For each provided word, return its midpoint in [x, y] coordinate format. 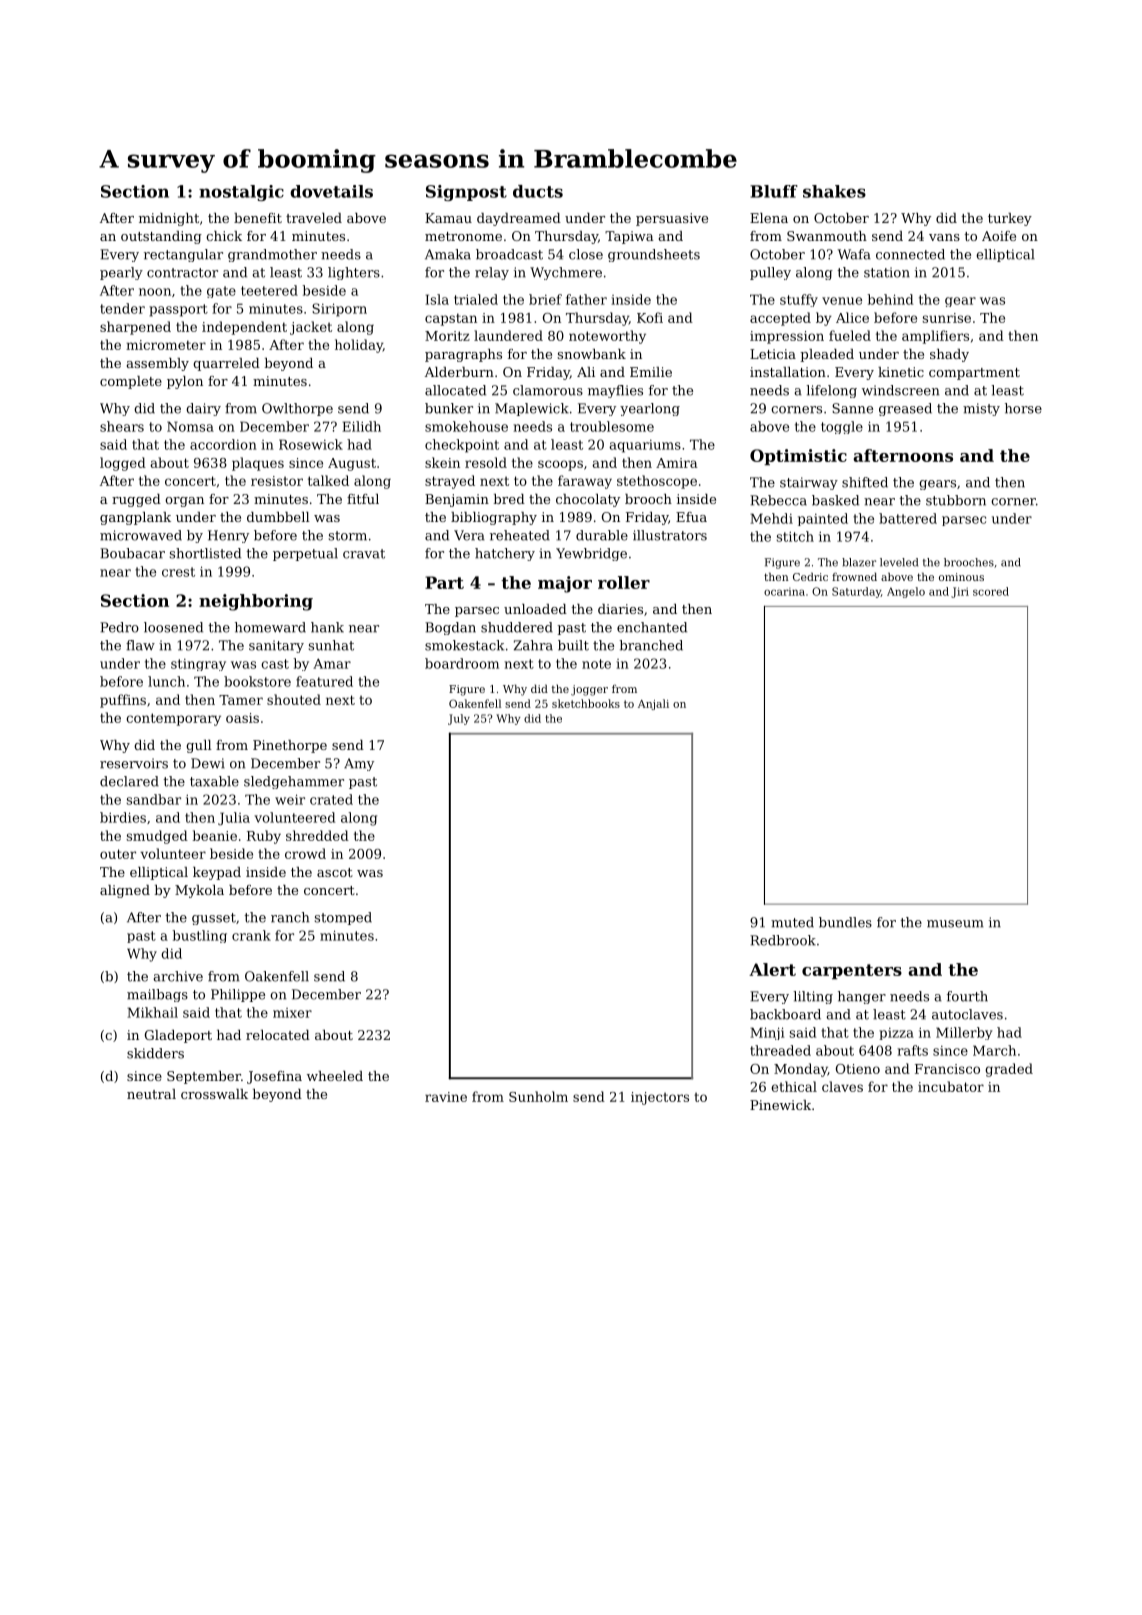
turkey [1010, 219]
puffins [123, 701]
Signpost [466, 193]
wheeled [335, 1076]
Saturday [856, 592]
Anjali [653, 704]
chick [224, 236]
